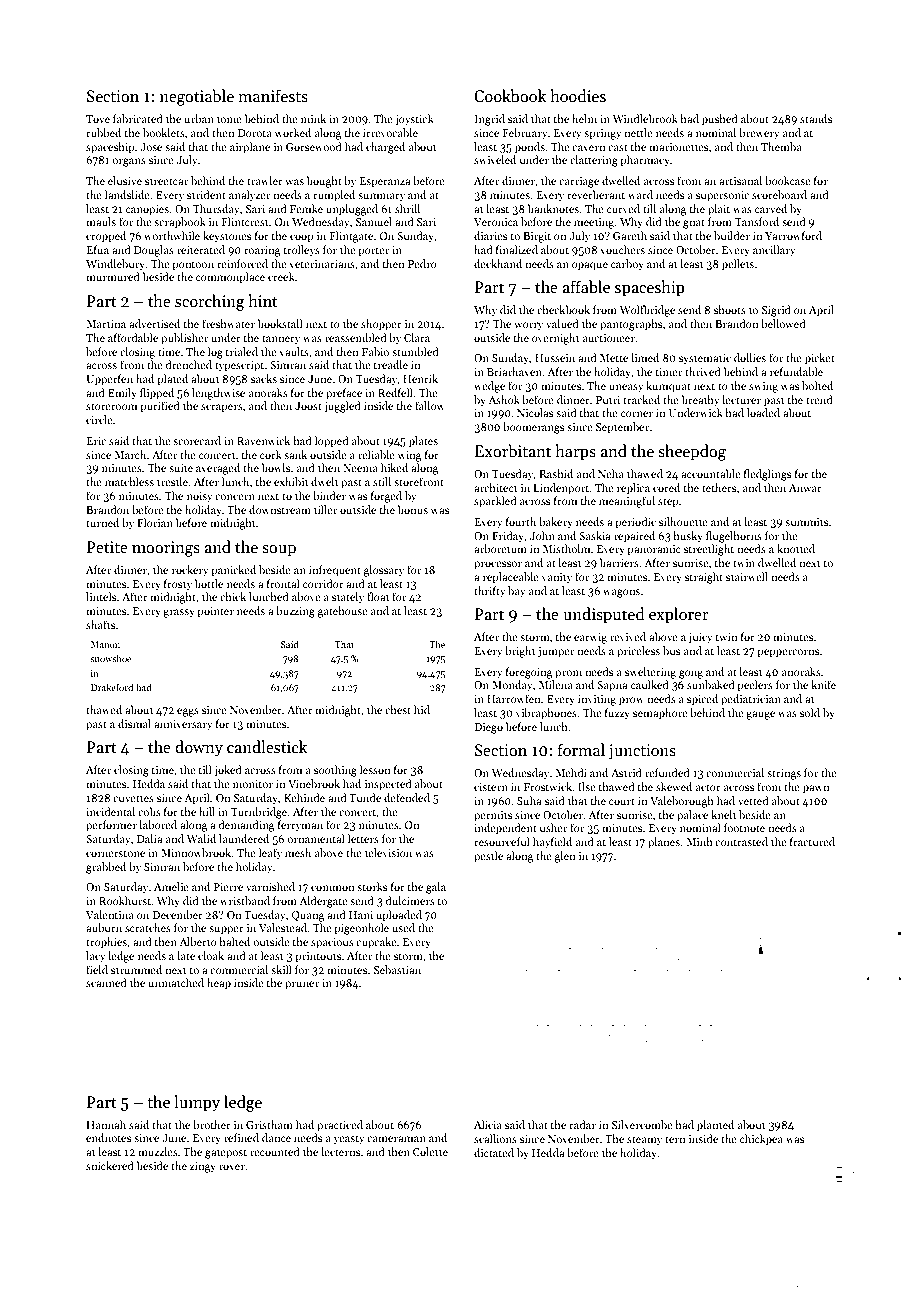 Image resolution: width=924 pixels, height=1308 pixels. What do you see at coordinates (812, 841) in the document?
I see `fractured` at bounding box center [812, 841].
